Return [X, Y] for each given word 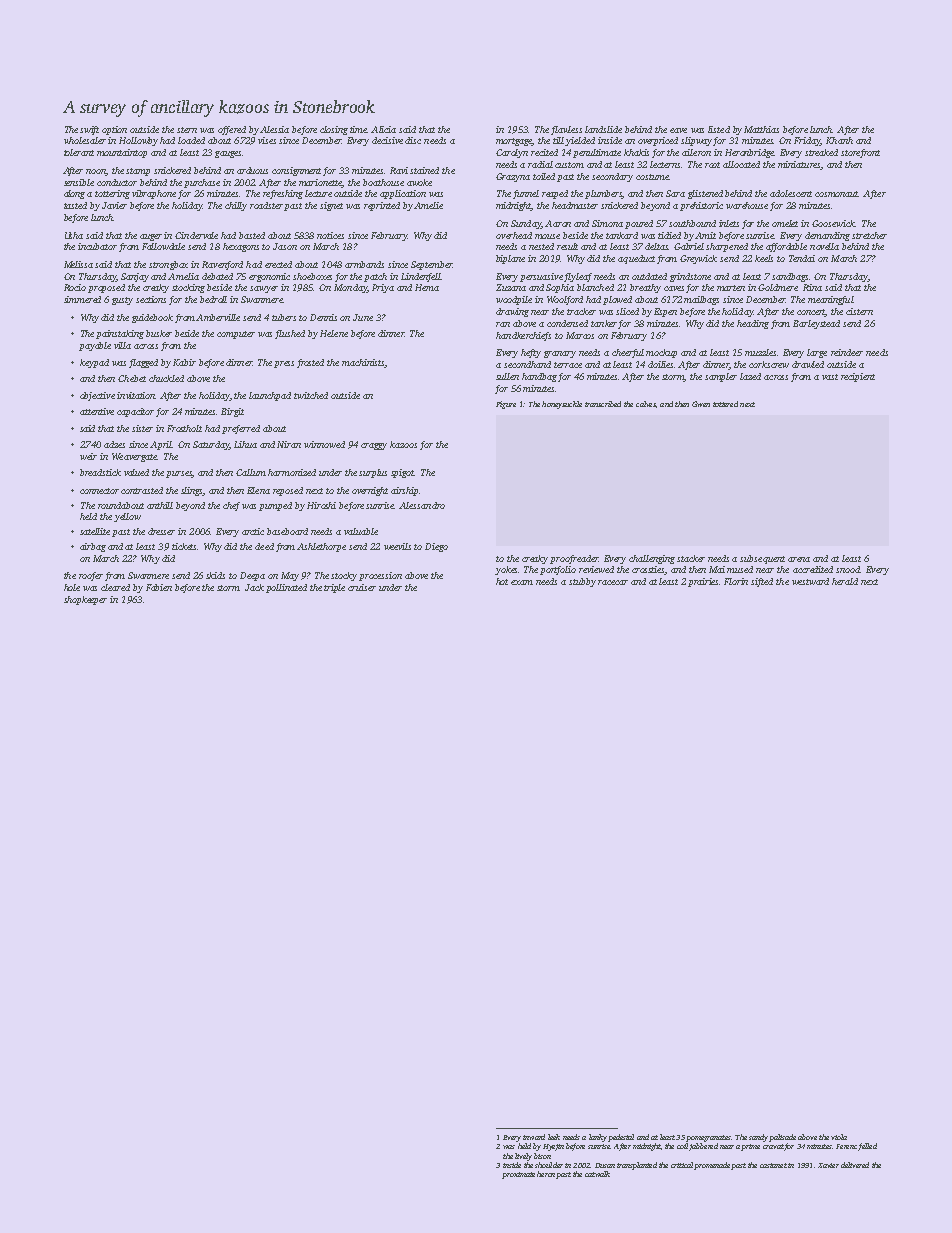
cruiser [362, 587]
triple [334, 588]
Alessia [274, 129]
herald [845, 581]
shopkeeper [85, 600]
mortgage [514, 142]
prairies [704, 582]
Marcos [580, 335]
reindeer [847, 352]
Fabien [159, 587]
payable [95, 346]
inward [534, 1137]
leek [554, 1137]
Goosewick [834, 223]
